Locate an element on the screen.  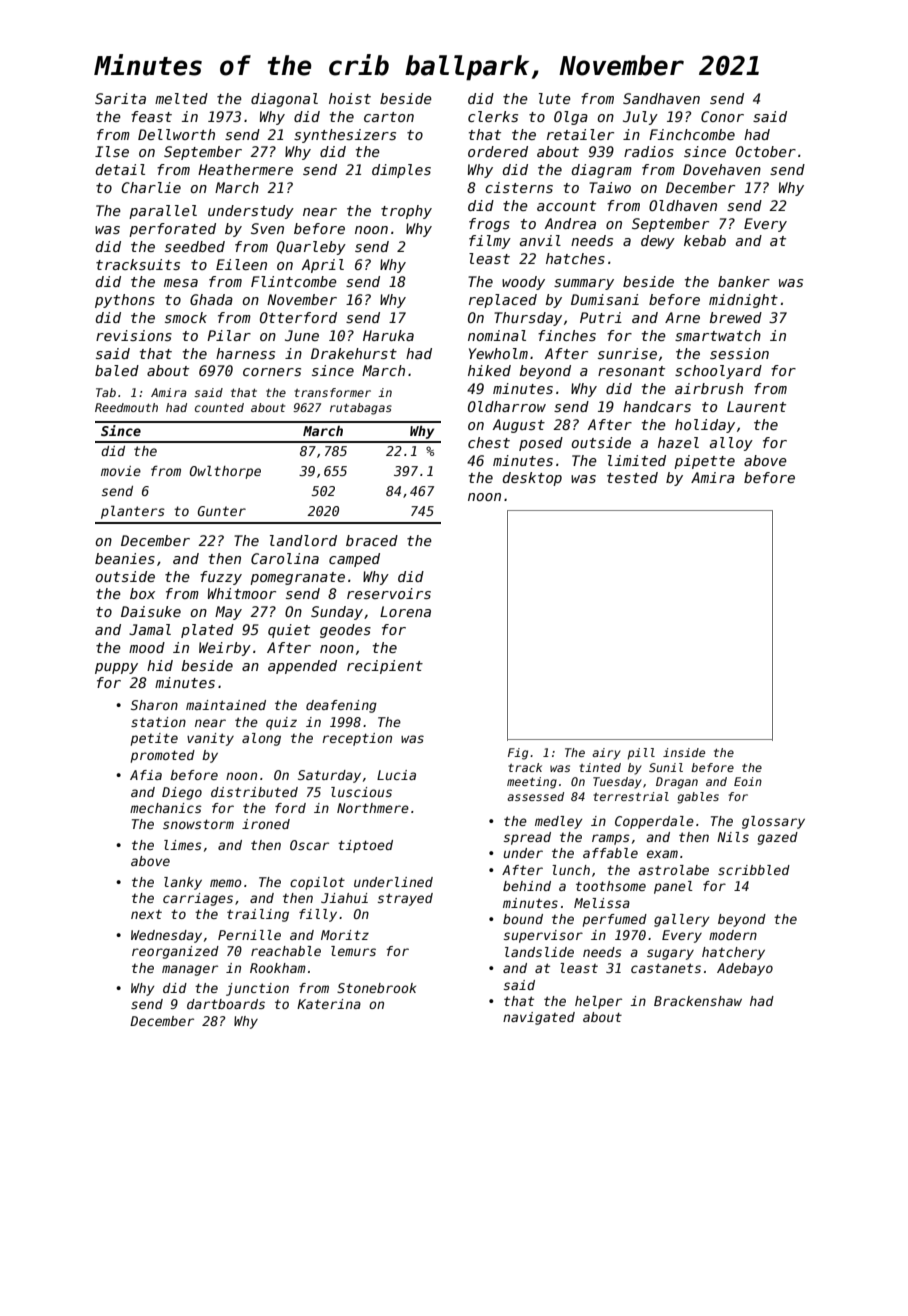
Carolina is located at coordinates (285, 558).
